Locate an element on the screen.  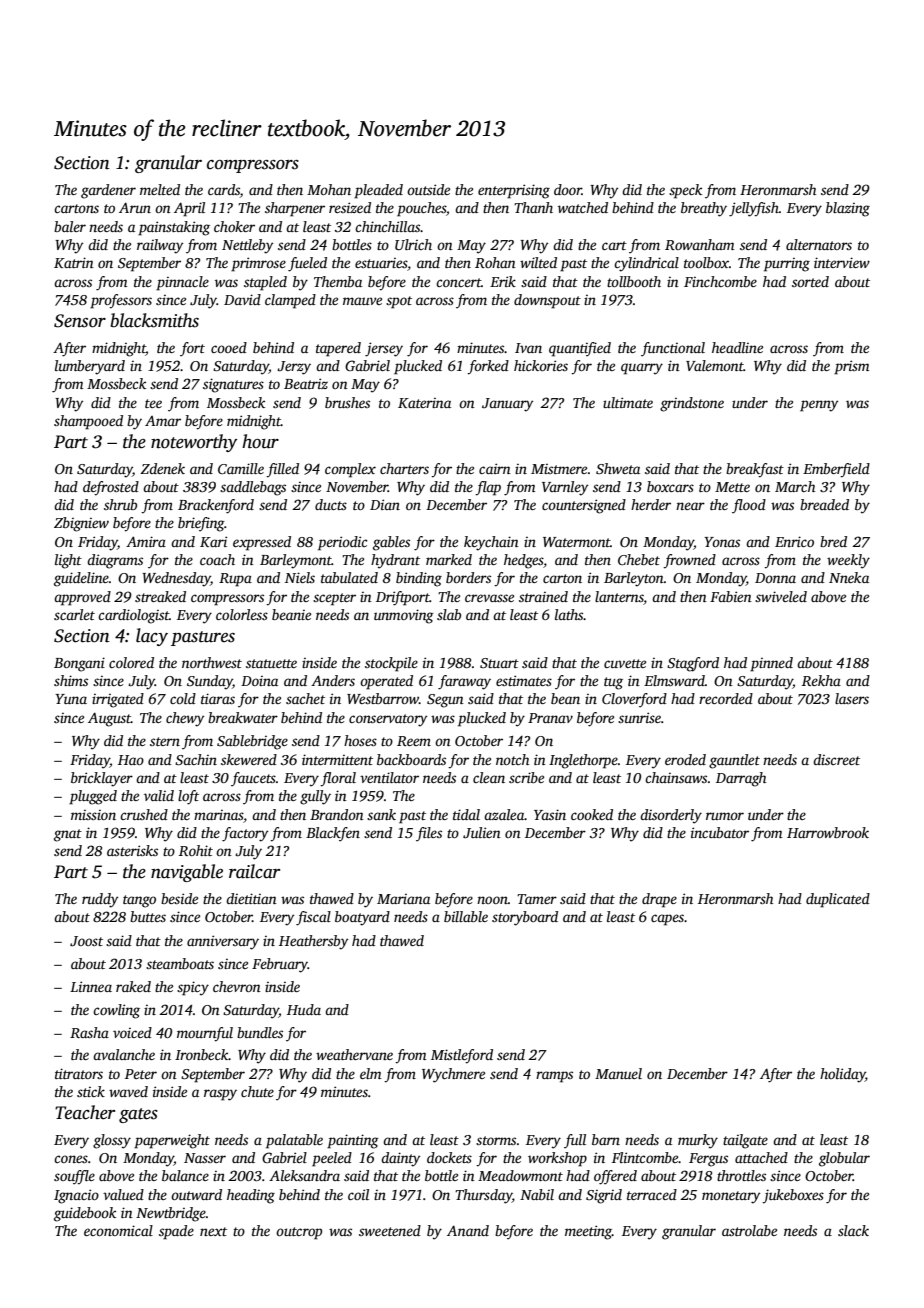
Donna is located at coordinates (775, 578).
